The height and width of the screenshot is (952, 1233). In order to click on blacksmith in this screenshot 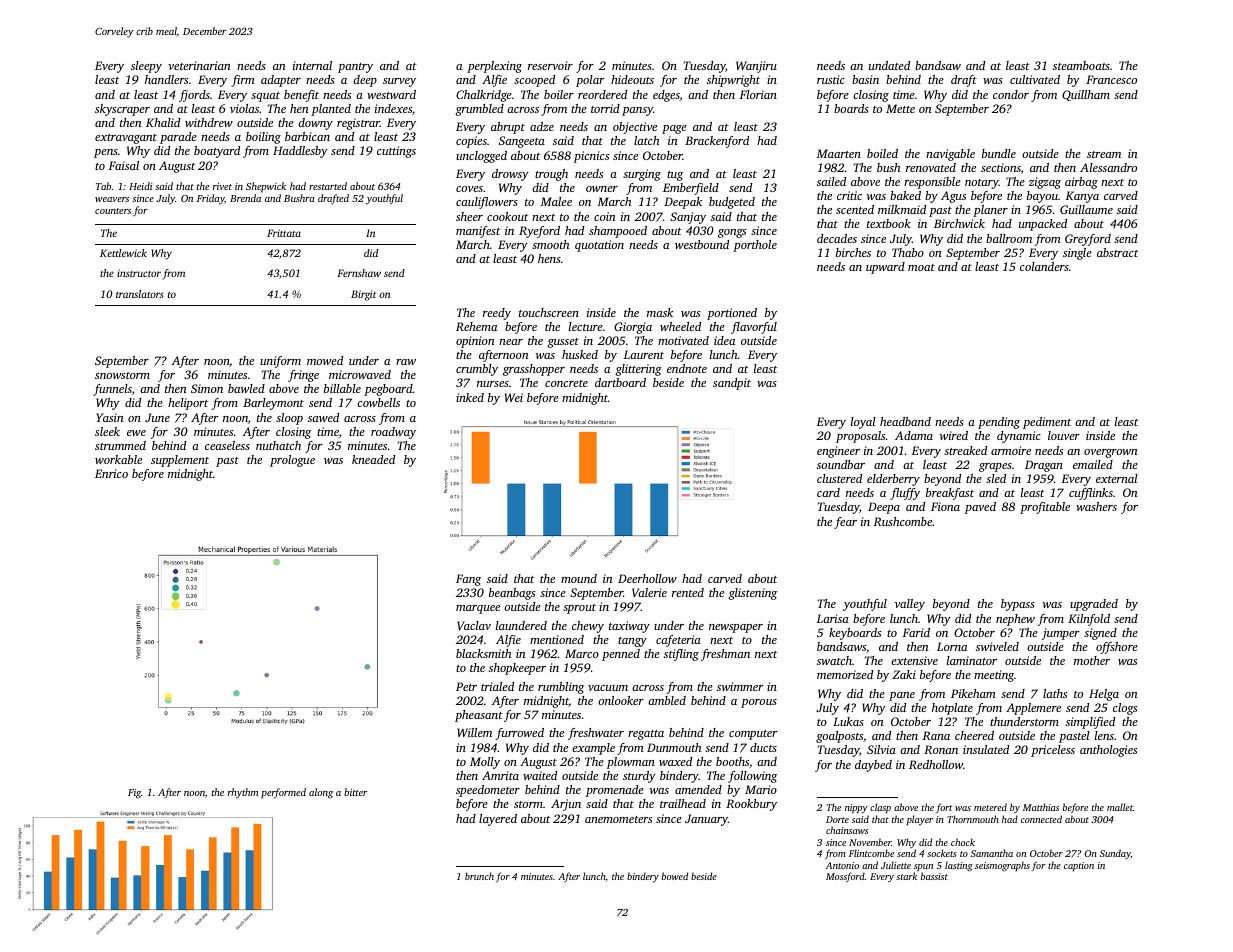, I will do `click(483, 653)`.
